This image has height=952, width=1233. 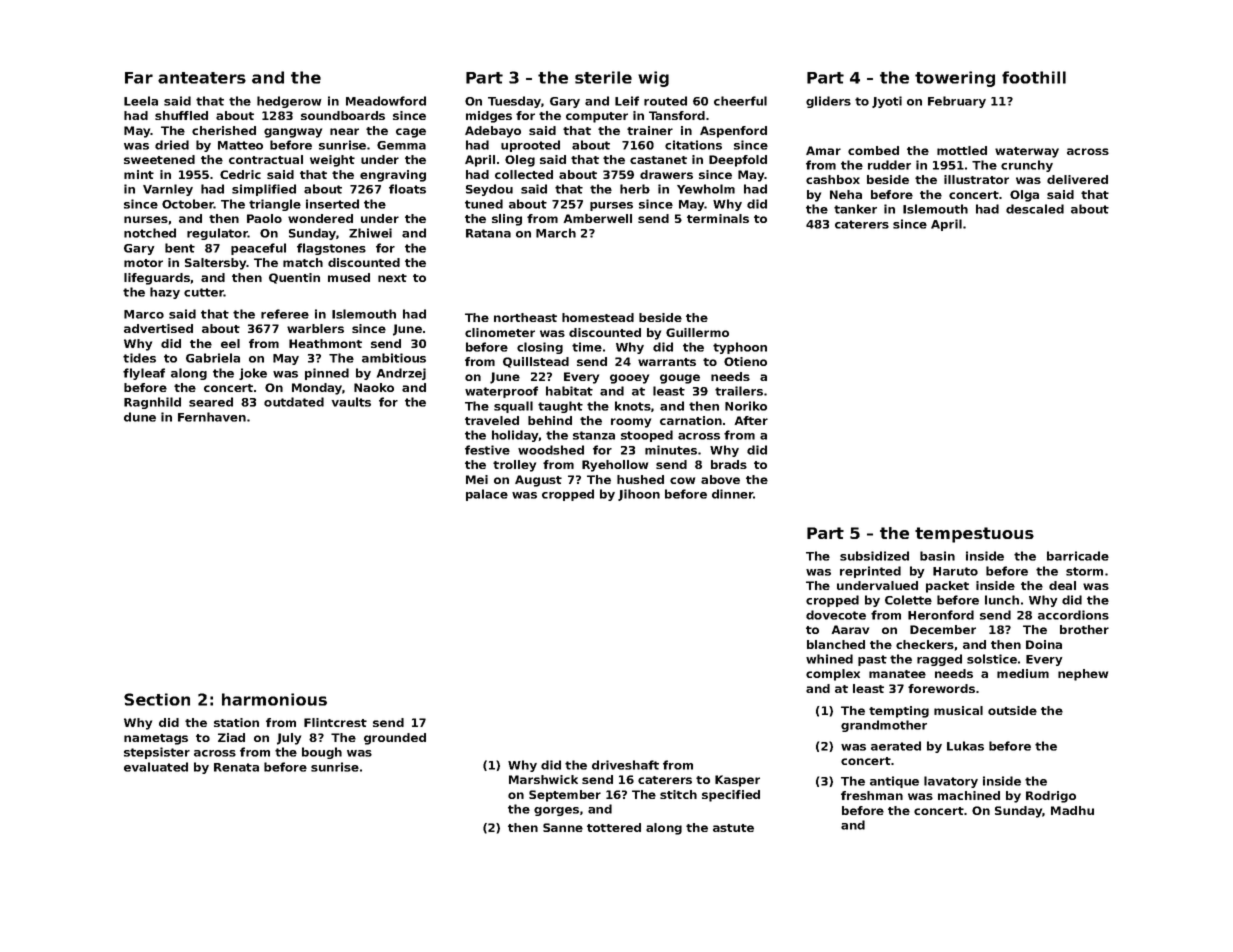 I want to click on vaults, so click(x=351, y=402).
